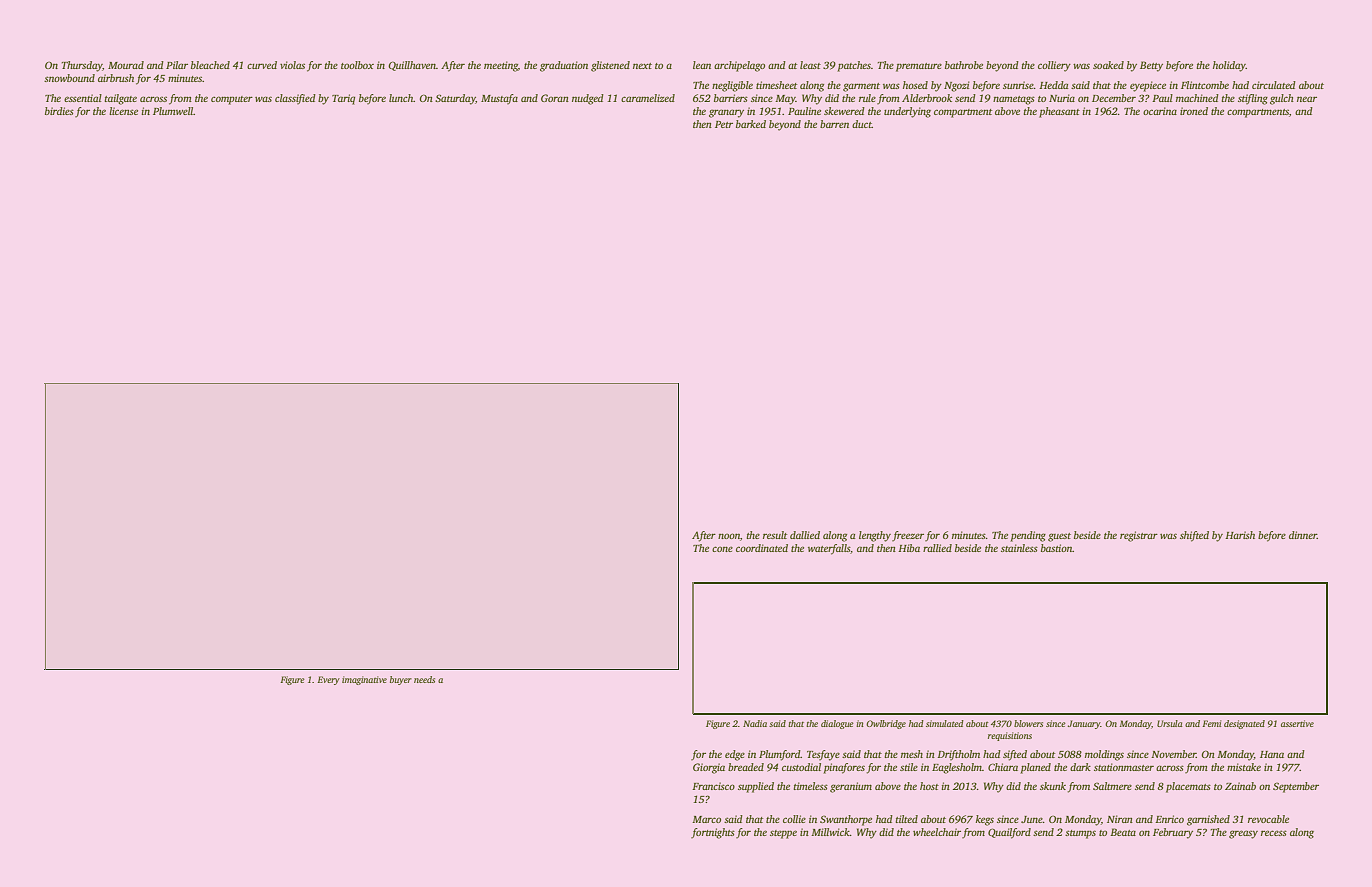 The height and width of the screenshot is (887, 1372). What do you see at coordinates (775, 535) in the screenshot?
I see `result` at bounding box center [775, 535].
